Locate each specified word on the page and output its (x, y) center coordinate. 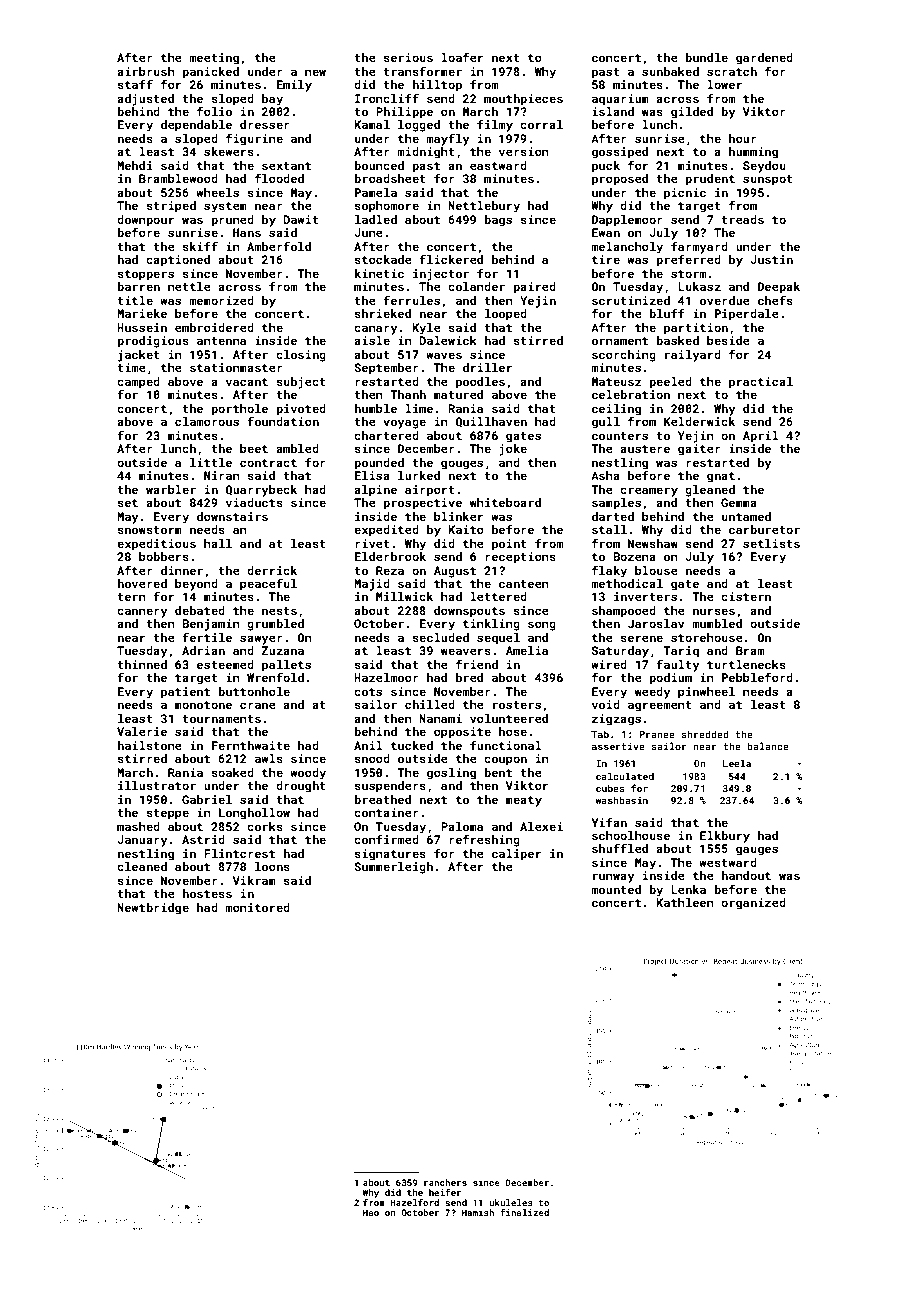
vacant (247, 382)
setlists (771, 543)
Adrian (203, 650)
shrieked (382, 313)
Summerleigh (393, 868)
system (225, 207)
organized (753, 904)
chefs (775, 300)
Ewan (606, 232)
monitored (257, 907)
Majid (372, 585)
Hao (371, 1212)
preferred (689, 260)
